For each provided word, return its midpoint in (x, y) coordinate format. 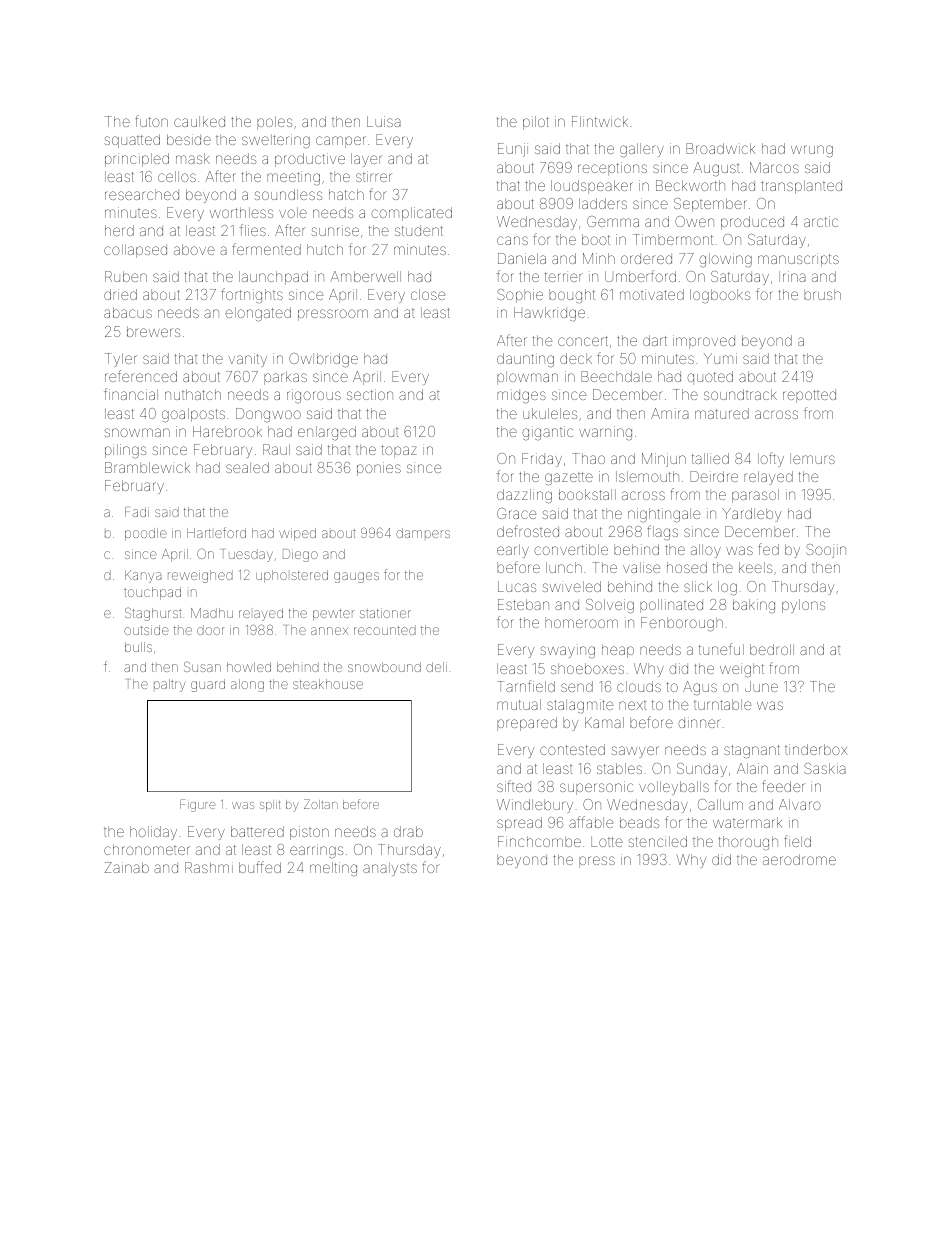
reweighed (200, 576)
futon (151, 121)
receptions (612, 169)
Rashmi (209, 867)
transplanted (801, 187)
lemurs (812, 458)
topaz (399, 451)
